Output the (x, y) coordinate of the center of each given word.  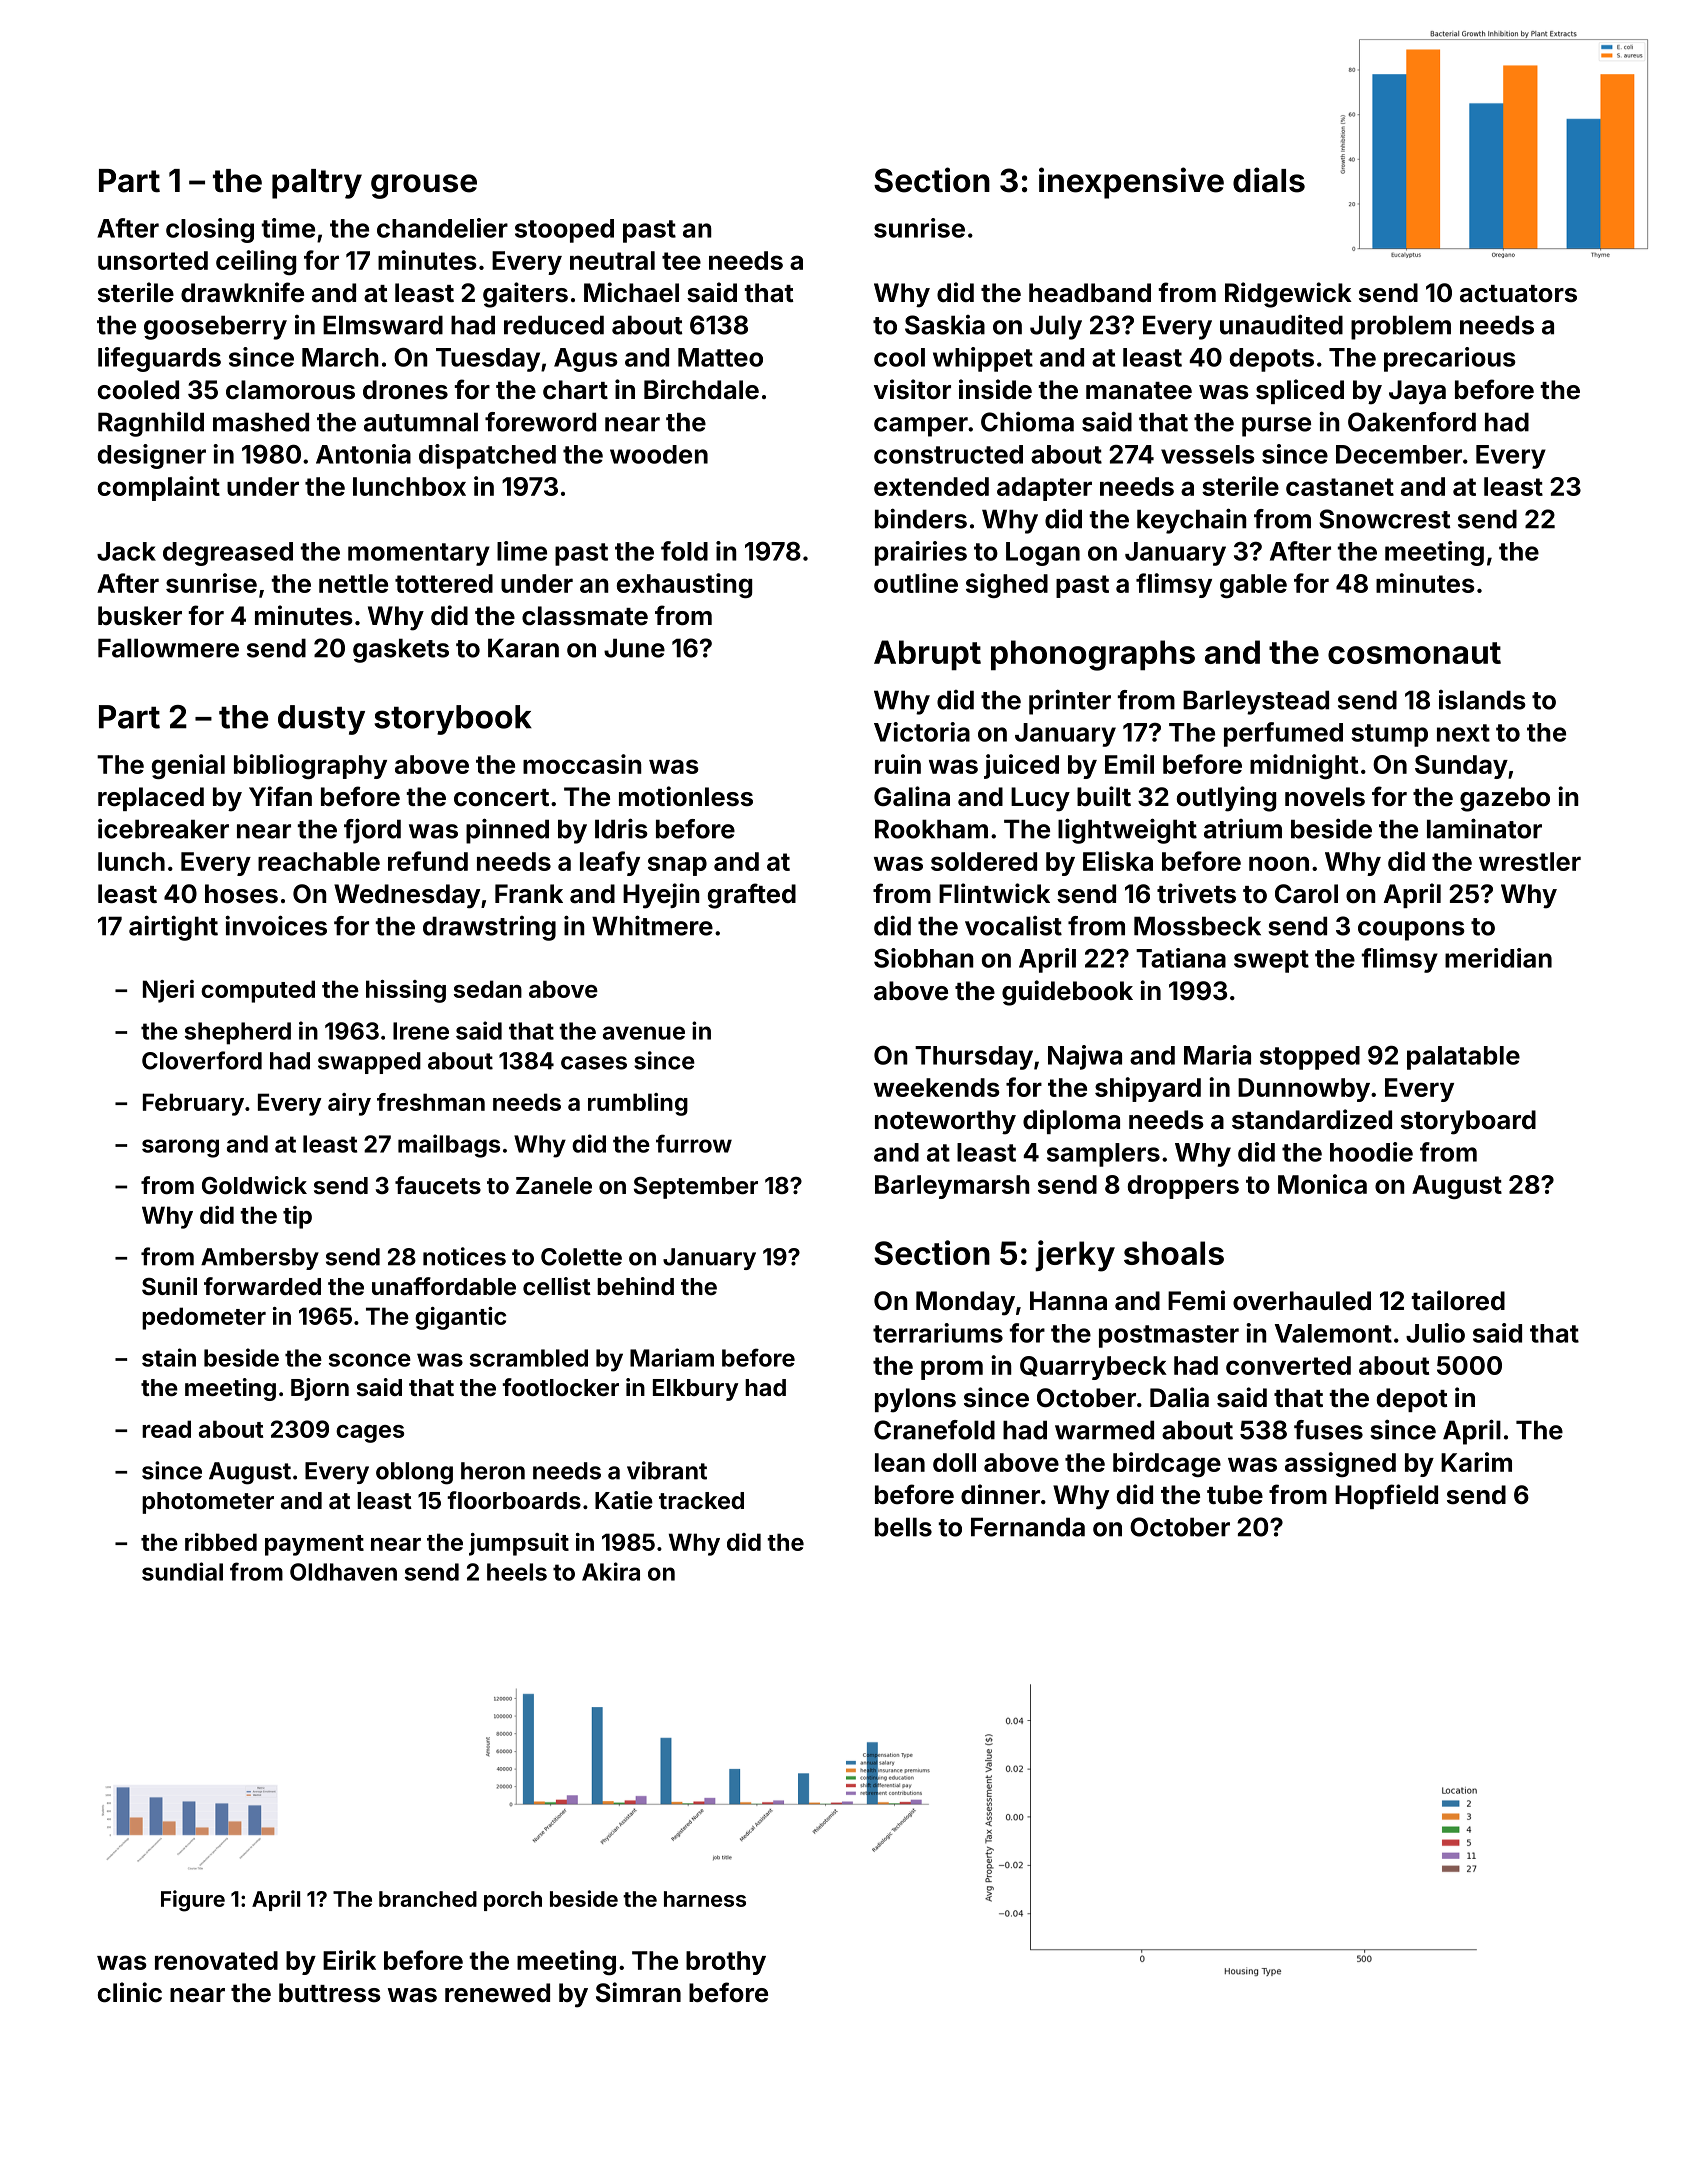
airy (349, 1104)
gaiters (525, 295)
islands (1482, 700)
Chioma (1027, 422)
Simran (638, 1992)
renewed (497, 1993)
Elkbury (696, 1390)
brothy (726, 1963)
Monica (1322, 1184)
